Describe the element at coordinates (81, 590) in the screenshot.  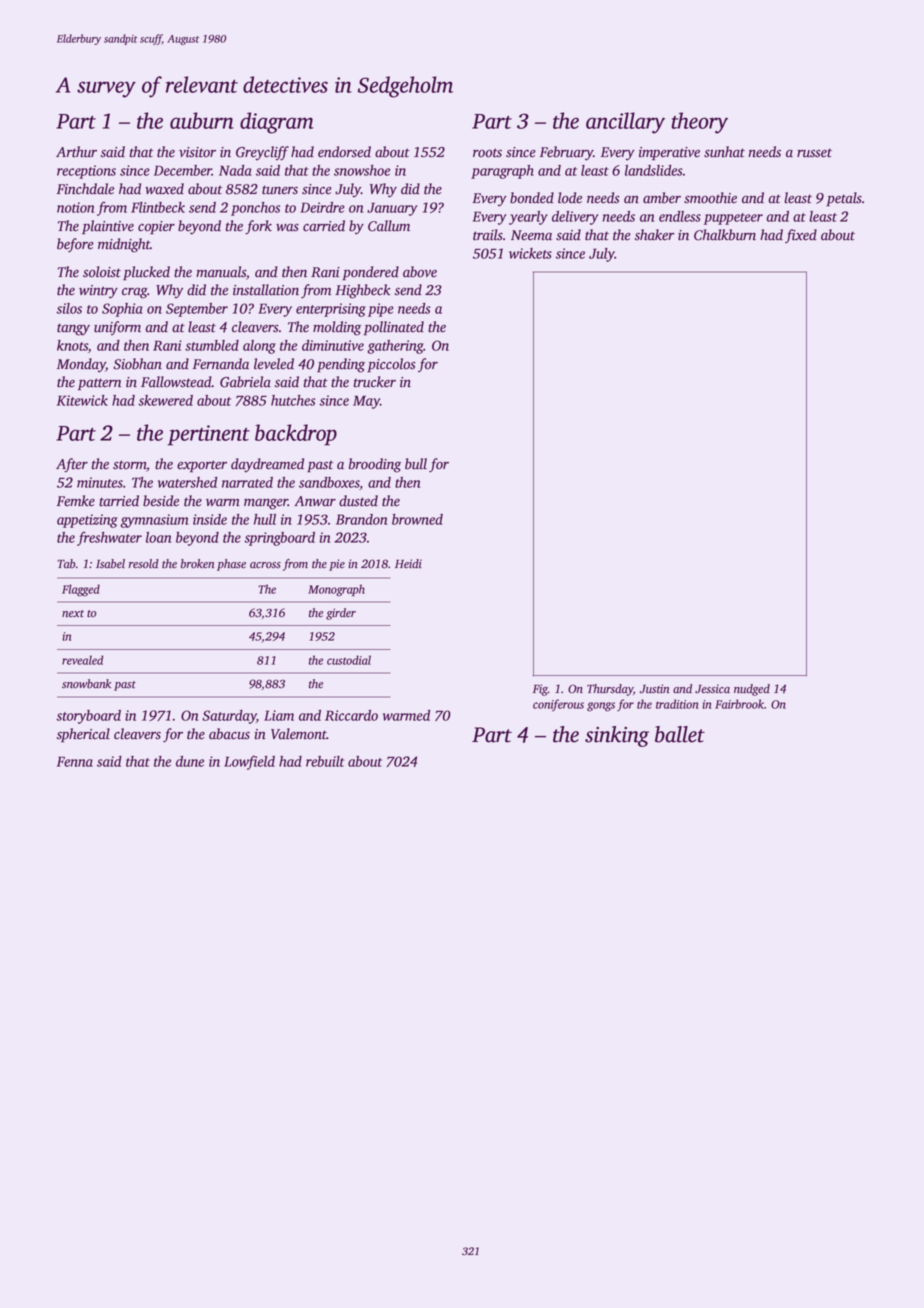
I see `Flagged` at that location.
